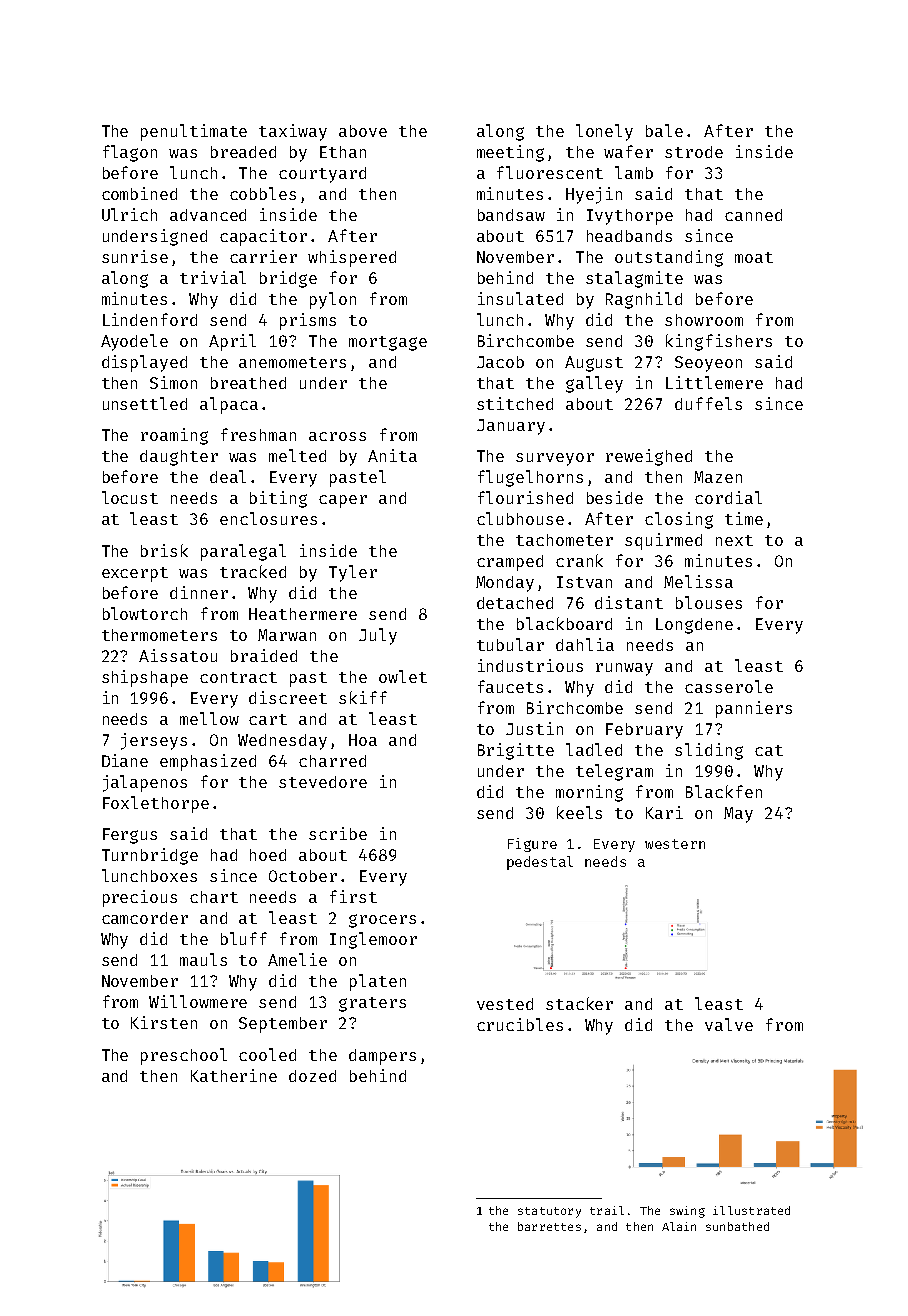 The width and height of the page is (908, 1316). What do you see at coordinates (549, 1226) in the page?
I see `barrettes` at bounding box center [549, 1226].
